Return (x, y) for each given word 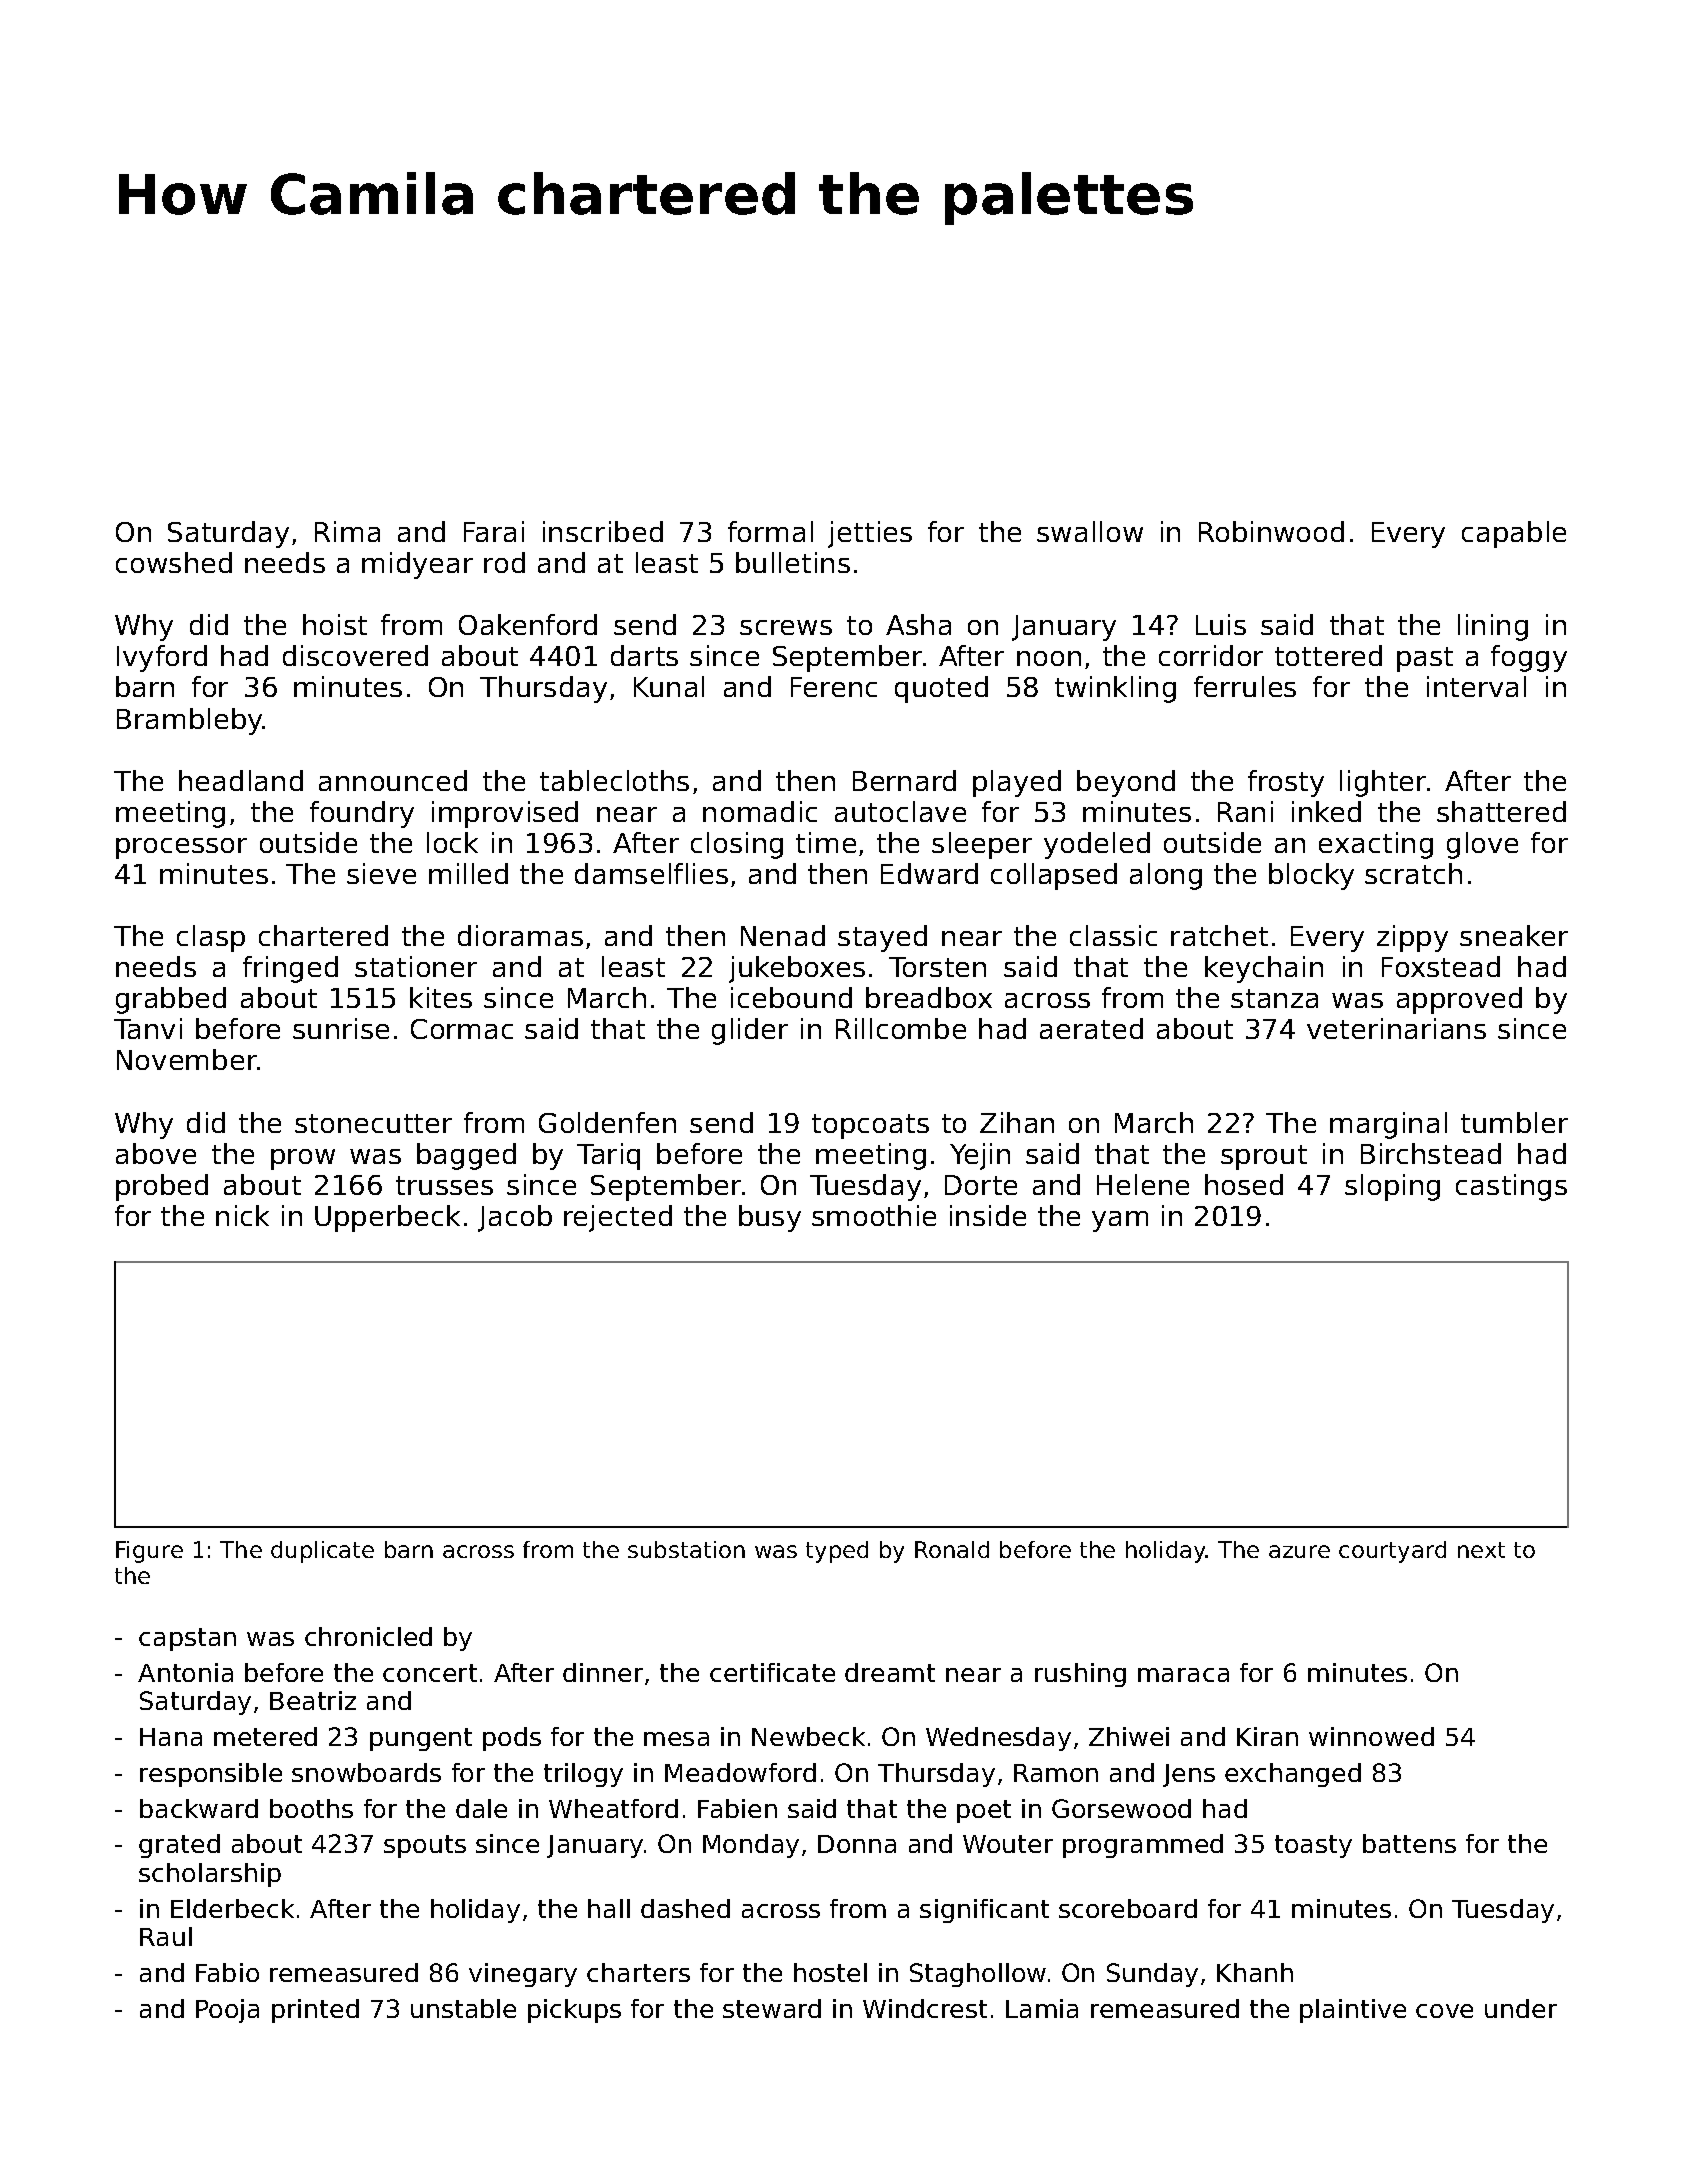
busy (770, 1218)
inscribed (603, 531)
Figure (149, 1552)
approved (1459, 1000)
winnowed (1371, 1736)
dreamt (890, 1672)
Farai (494, 531)
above (156, 1153)
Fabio (227, 1972)
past (1425, 659)
